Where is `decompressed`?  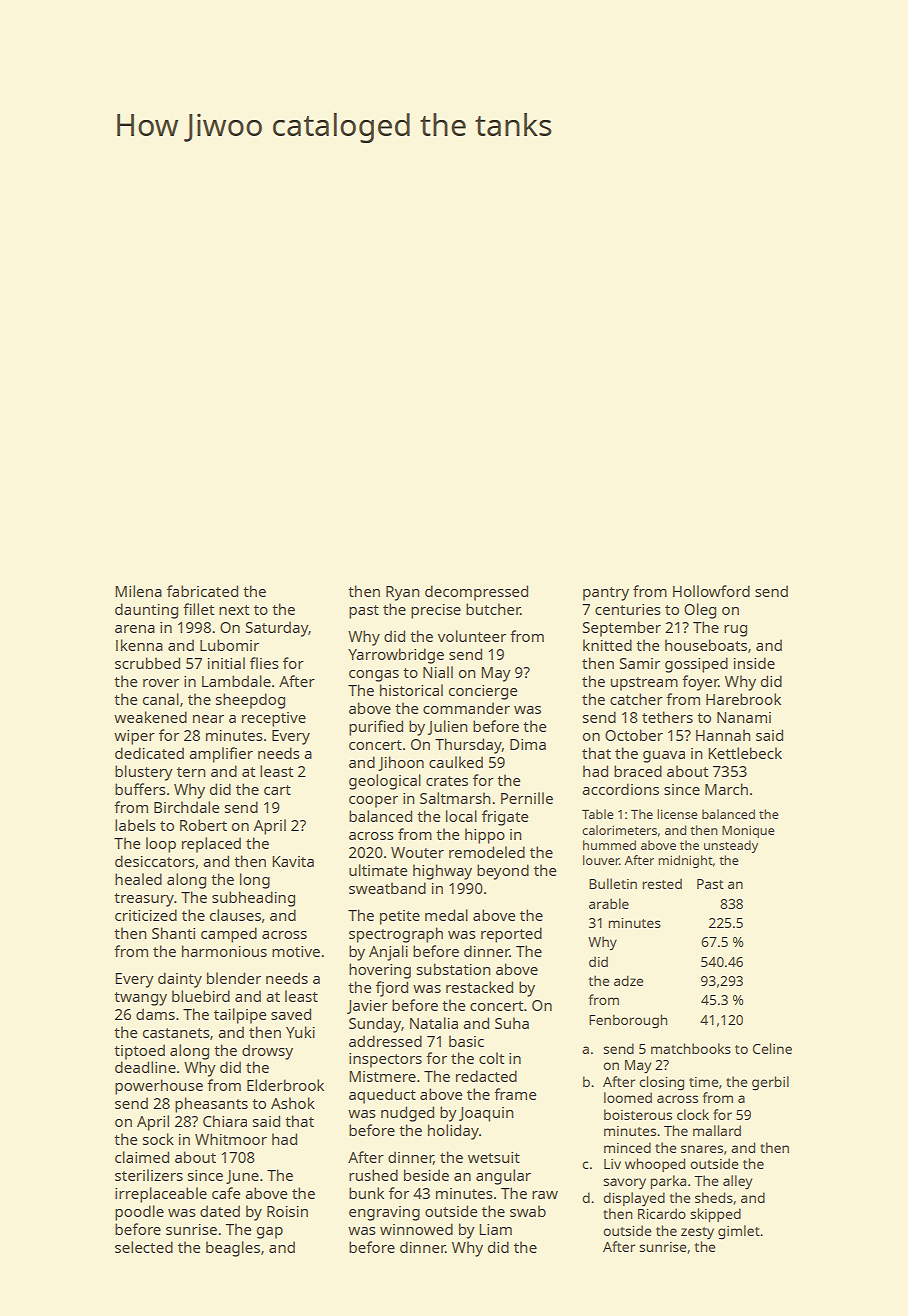
decompressed is located at coordinates (476, 593).
